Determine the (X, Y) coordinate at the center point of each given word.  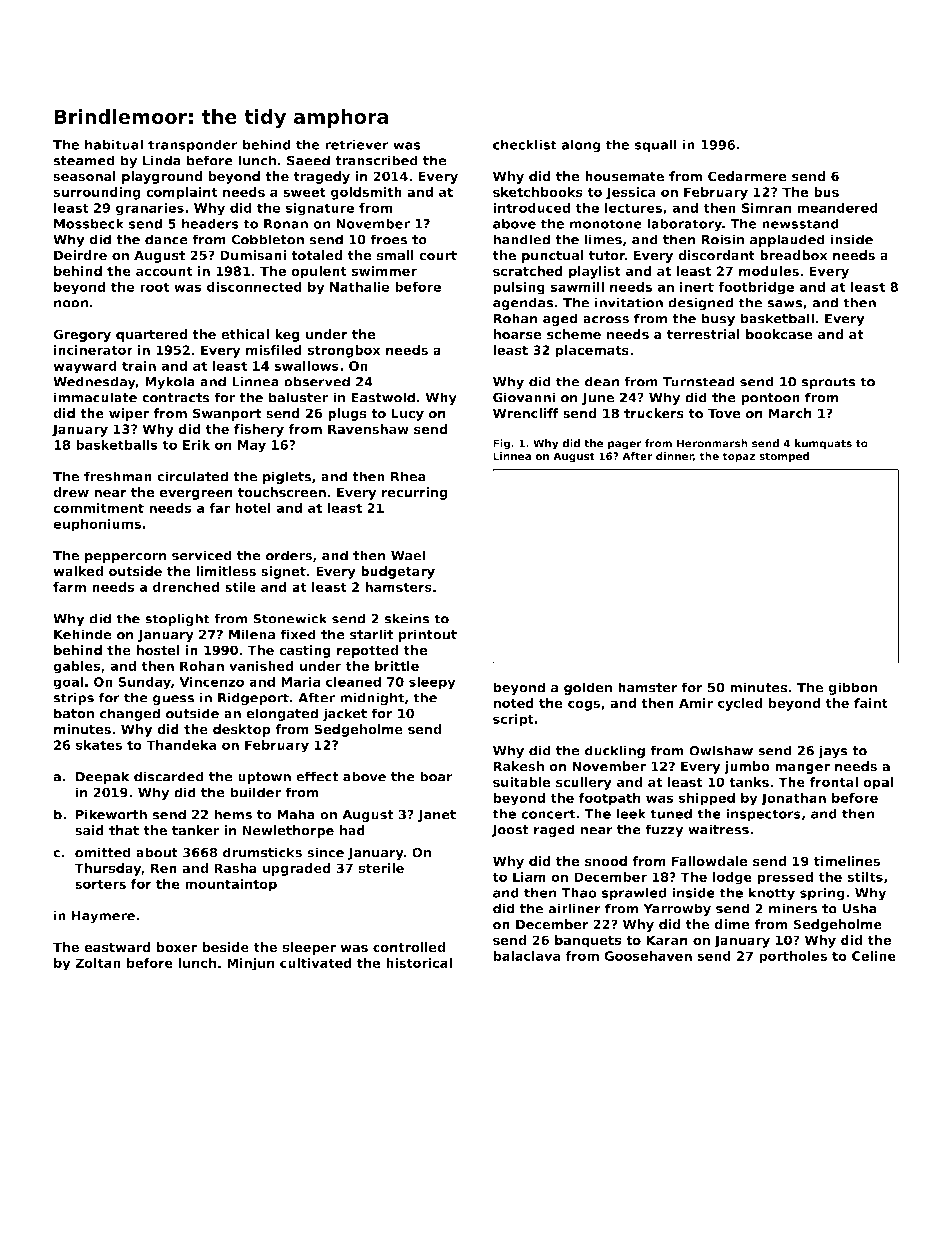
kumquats (823, 444)
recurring (414, 493)
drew (71, 492)
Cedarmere (747, 176)
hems (233, 814)
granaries (150, 209)
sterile (381, 868)
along (581, 146)
